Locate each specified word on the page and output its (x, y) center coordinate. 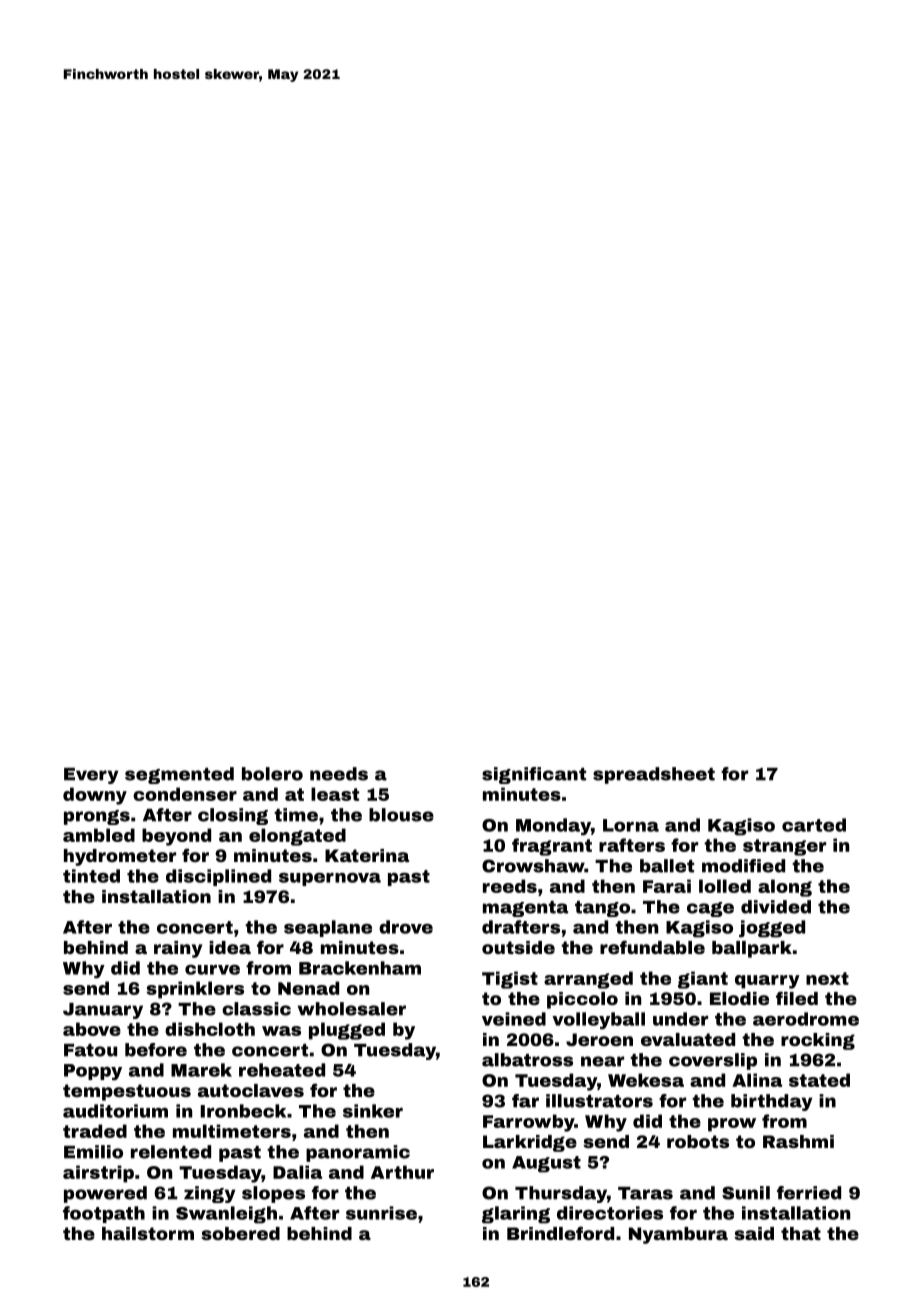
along (785, 888)
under (680, 1019)
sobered (240, 1233)
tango (602, 909)
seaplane (328, 928)
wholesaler (352, 1009)
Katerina (367, 855)
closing (233, 816)
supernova (330, 879)
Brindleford (560, 1233)
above (92, 1029)
